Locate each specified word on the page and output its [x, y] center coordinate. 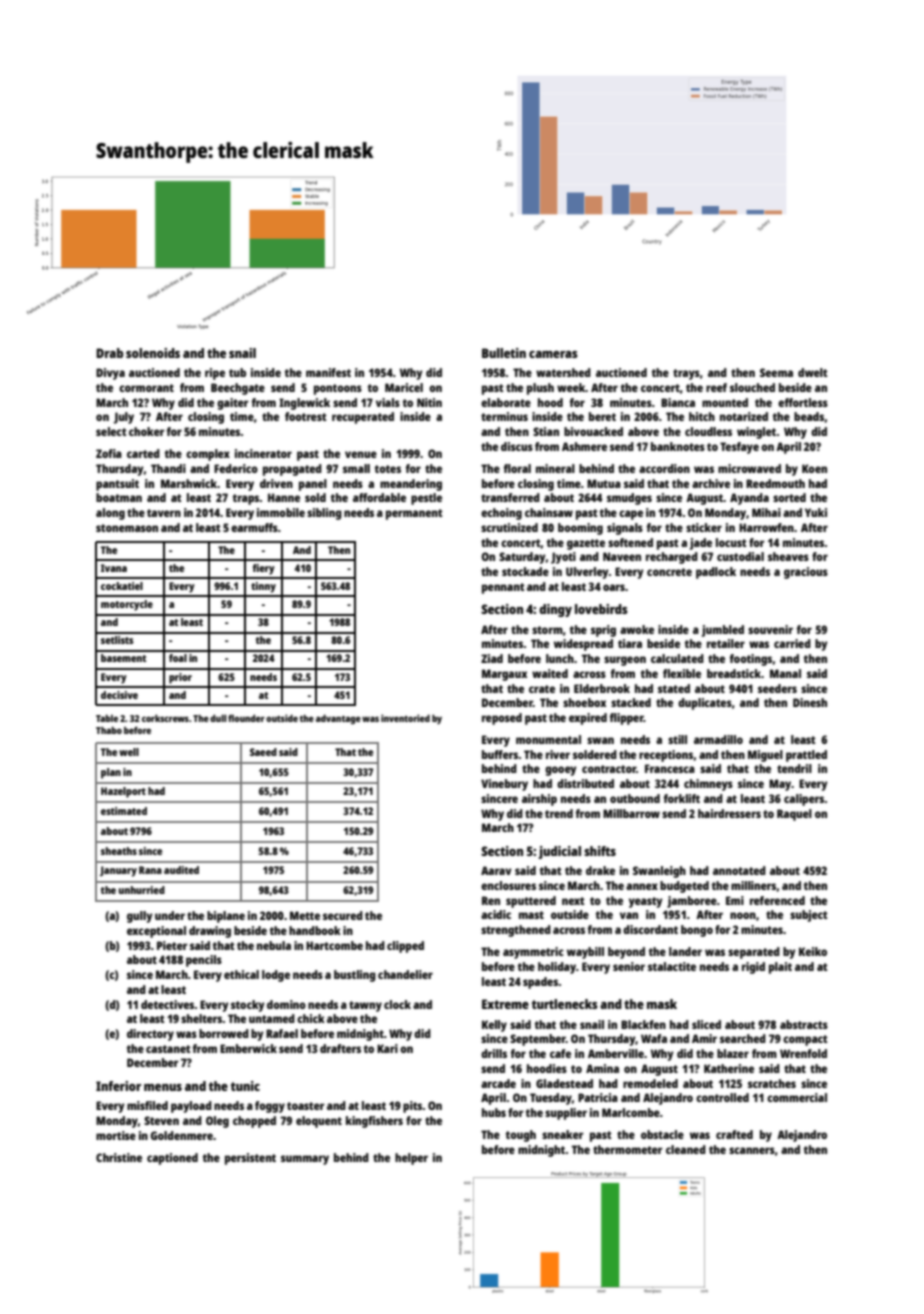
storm [547, 630]
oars [614, 587]
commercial [797, 1097]
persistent [250, 1159]
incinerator [263, 453]
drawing [210, 932]
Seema [776, 372]
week [571, 387]
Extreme [505, 1004]
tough [521, 1136]
